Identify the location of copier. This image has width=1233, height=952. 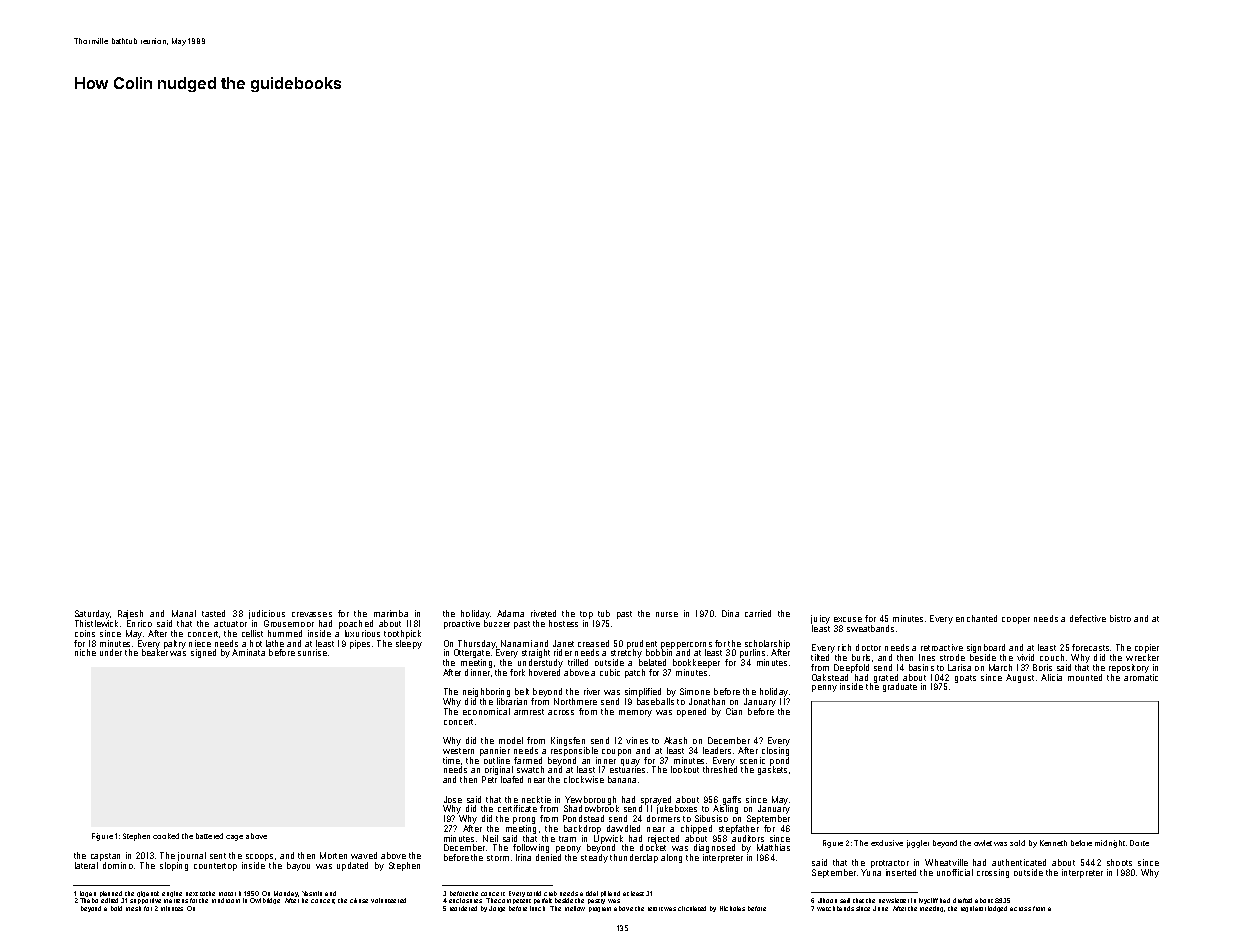
(1147, 648).
